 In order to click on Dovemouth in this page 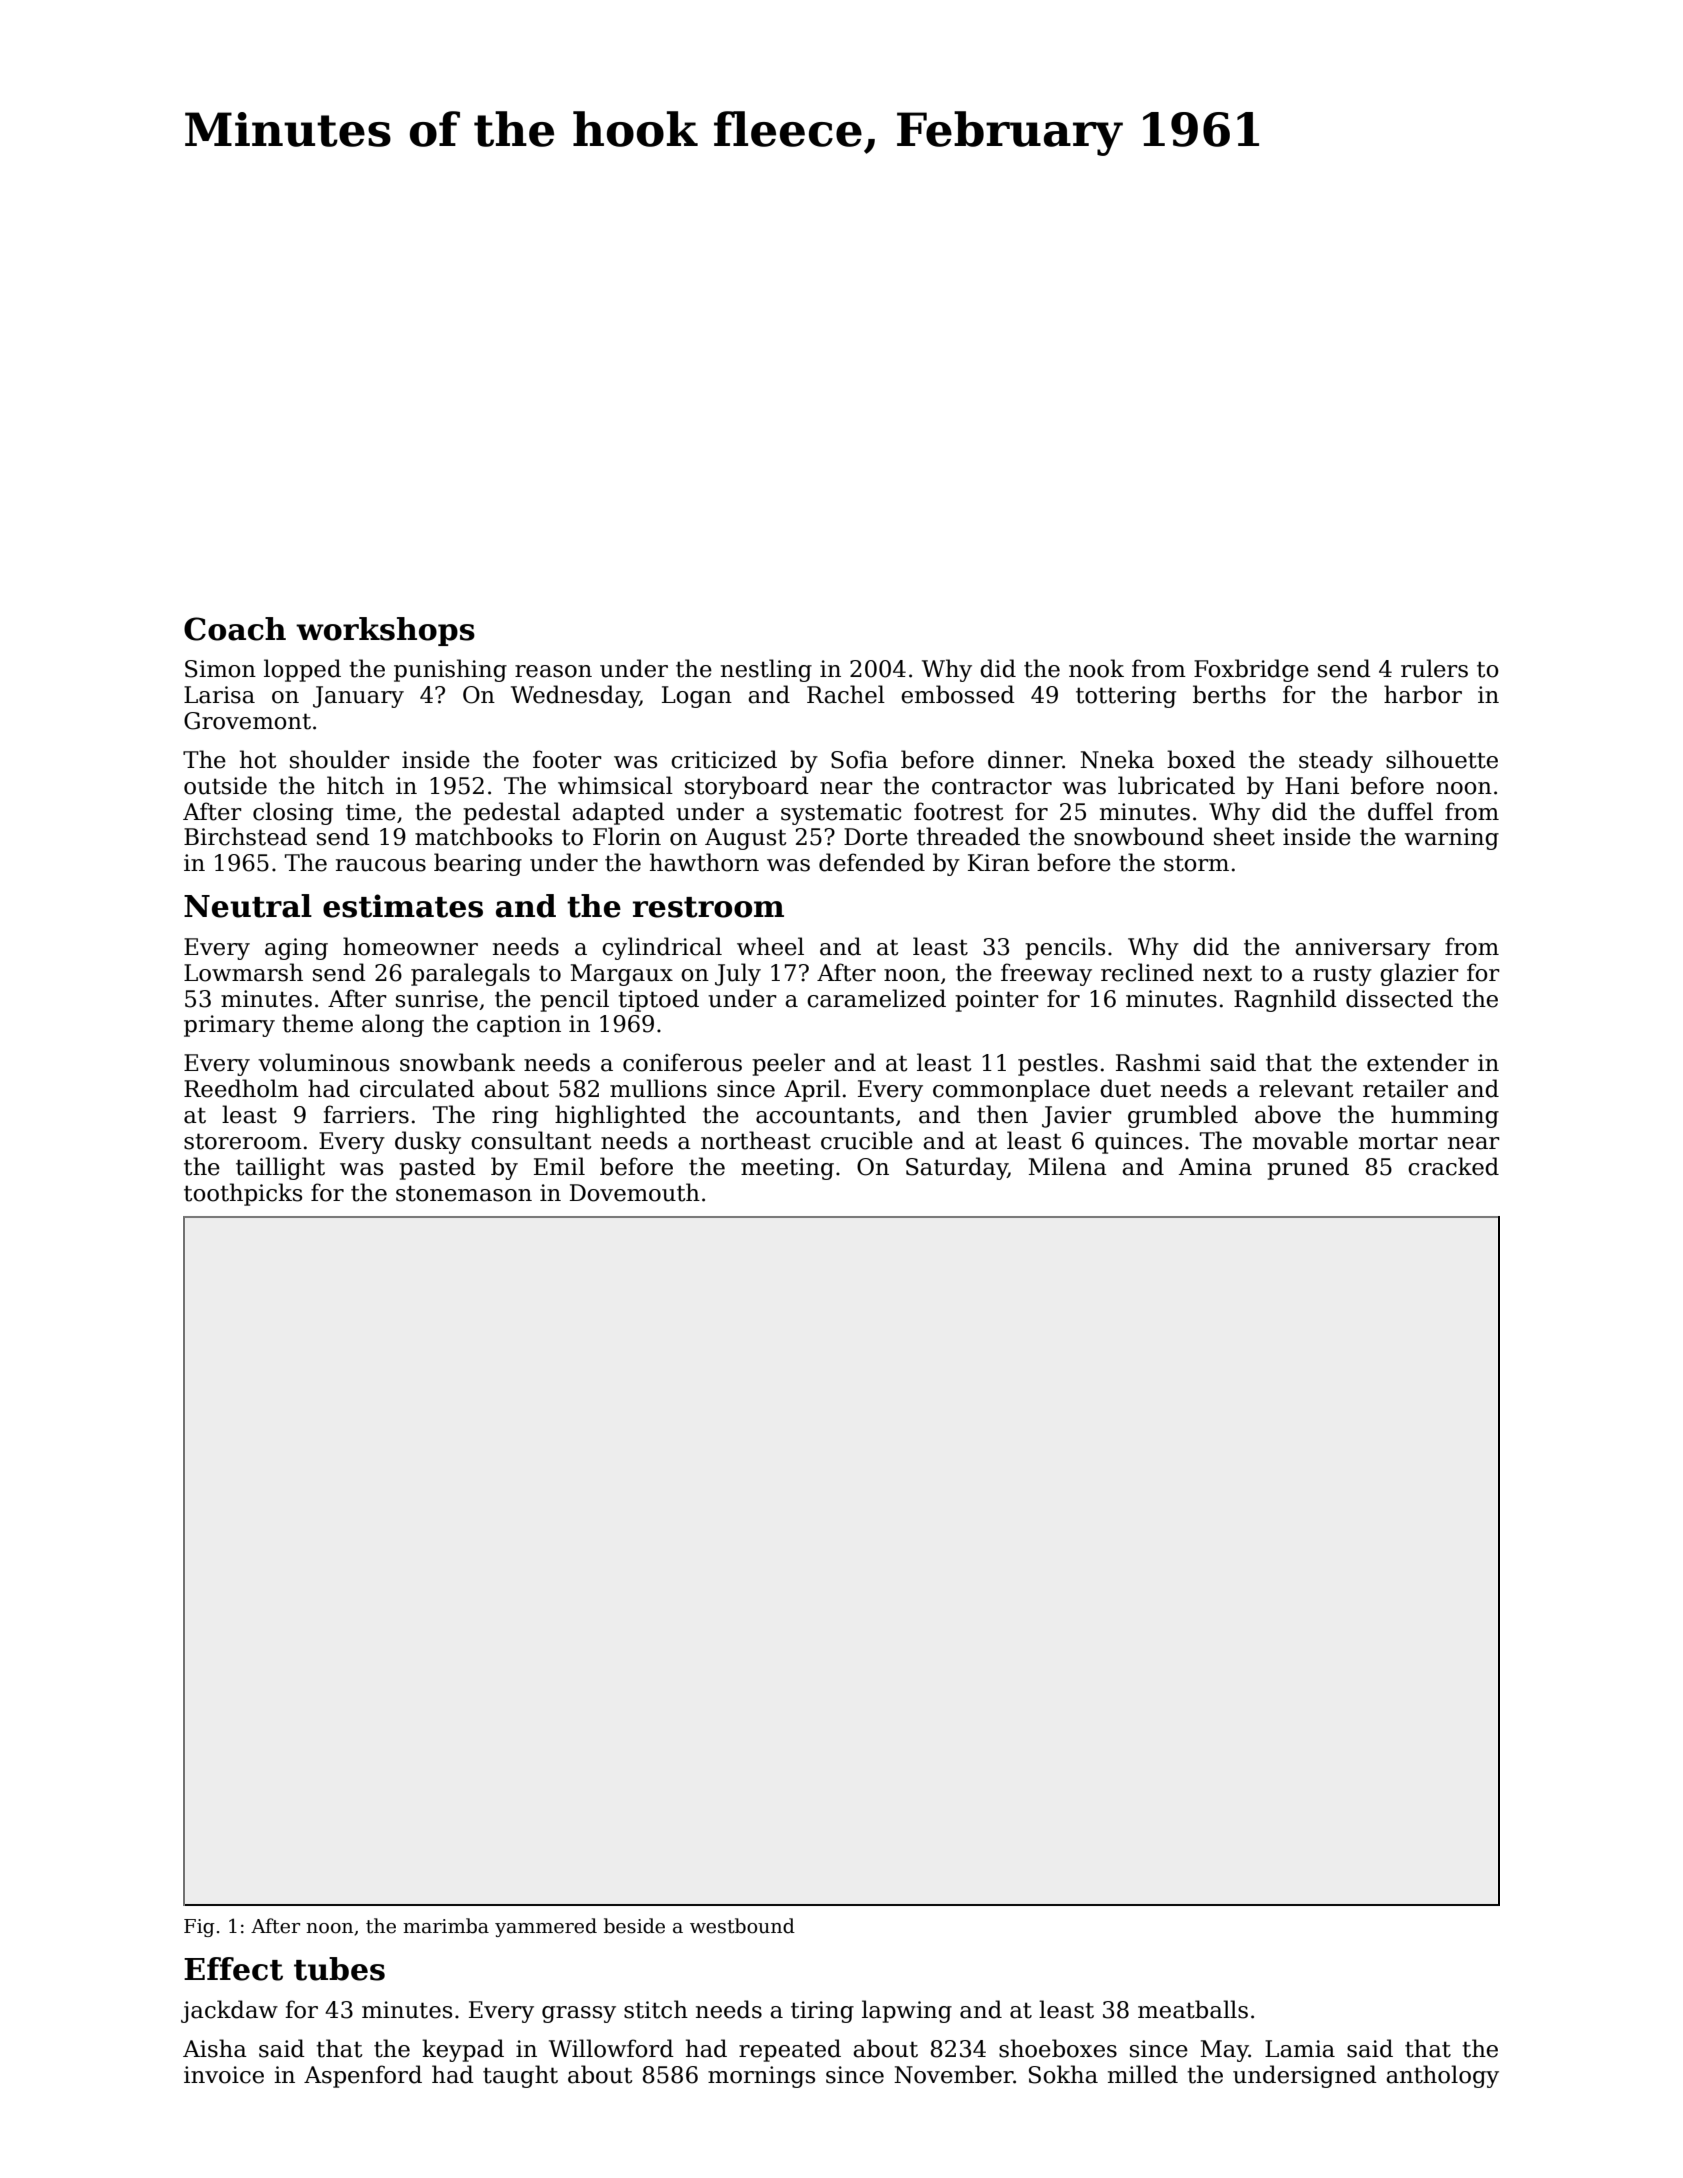, I will do `click(635, 1192)`.
